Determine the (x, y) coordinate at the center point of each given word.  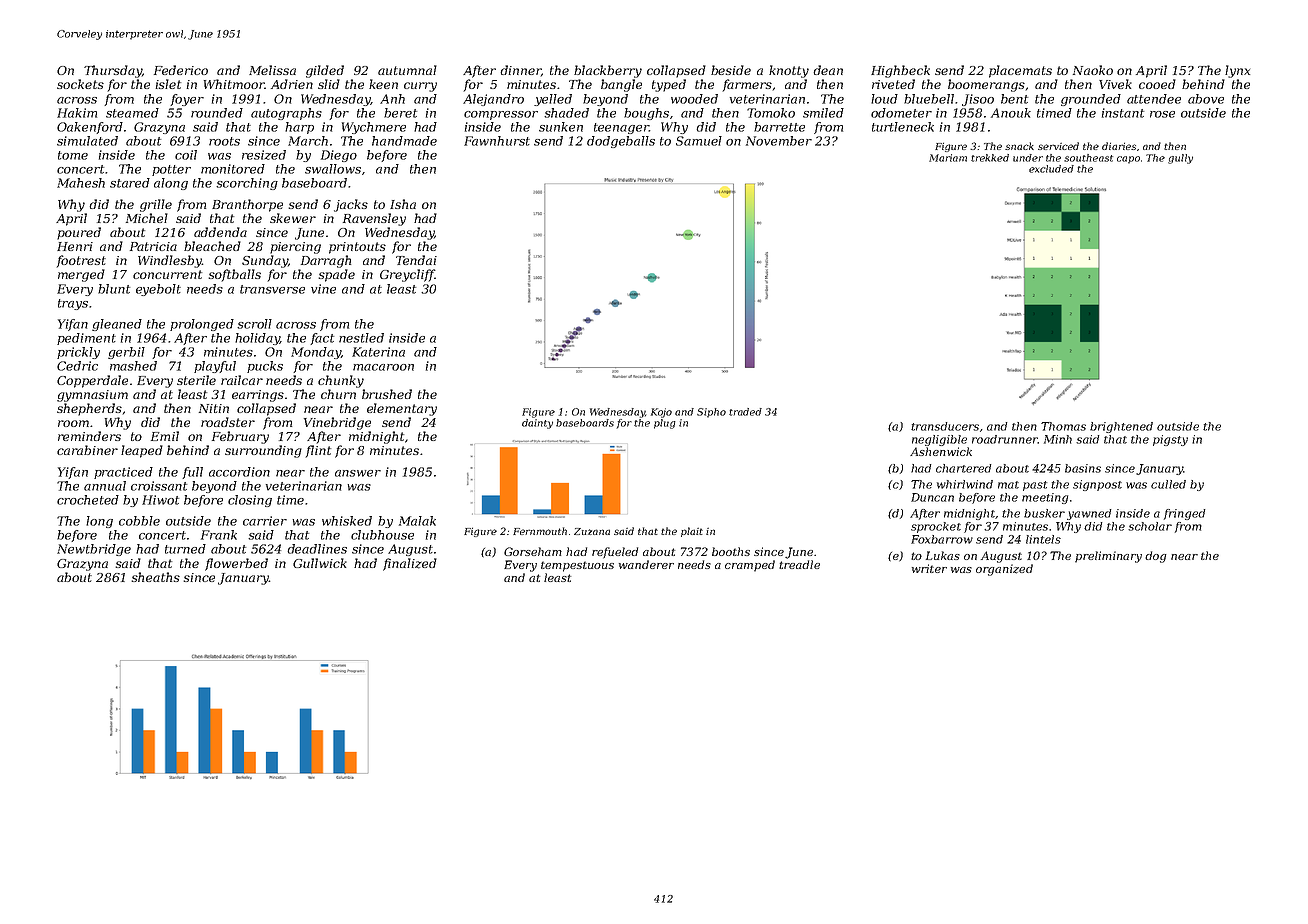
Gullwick (320, 563)
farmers (747, 85)
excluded (1051, 169)
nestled (361, 338)
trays (73, 304)
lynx (1237, 71)
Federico (181, 70)
